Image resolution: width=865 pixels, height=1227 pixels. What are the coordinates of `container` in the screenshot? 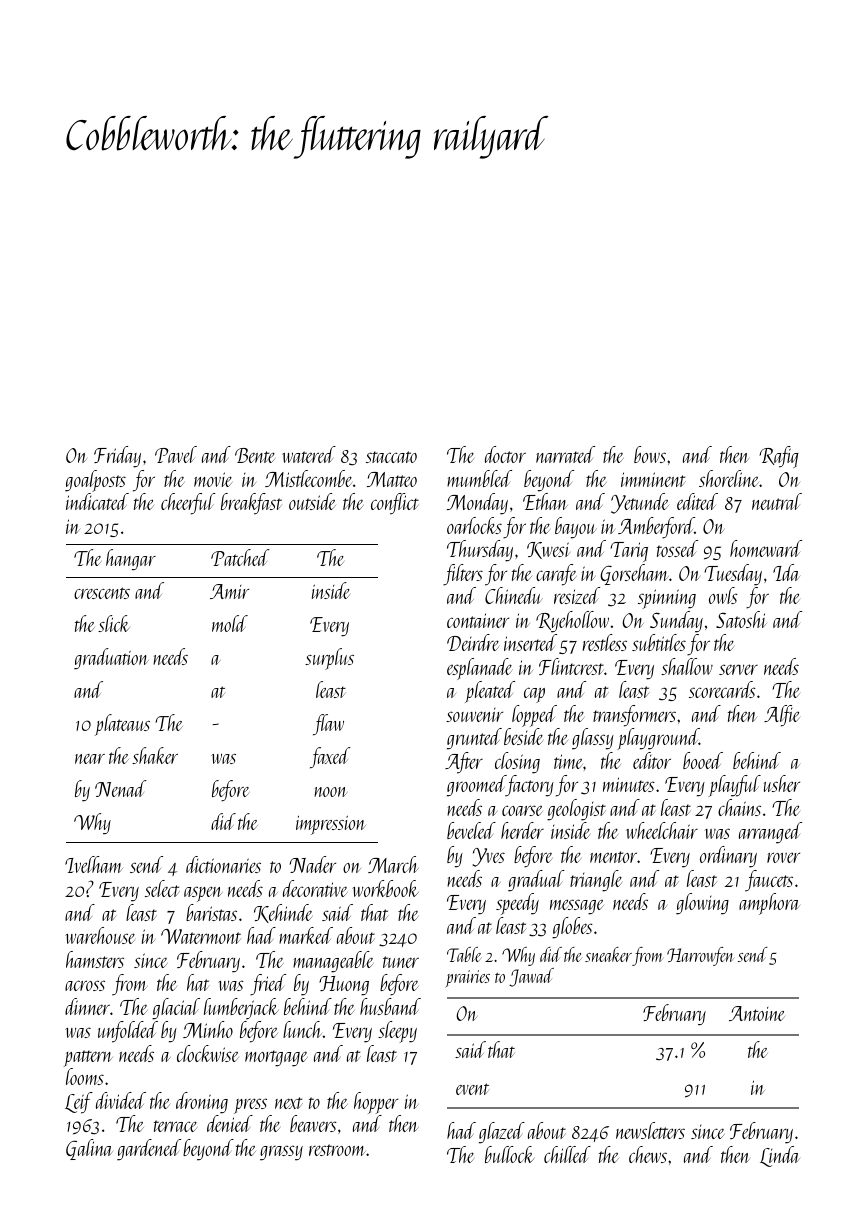 It's located at (478, 620).
